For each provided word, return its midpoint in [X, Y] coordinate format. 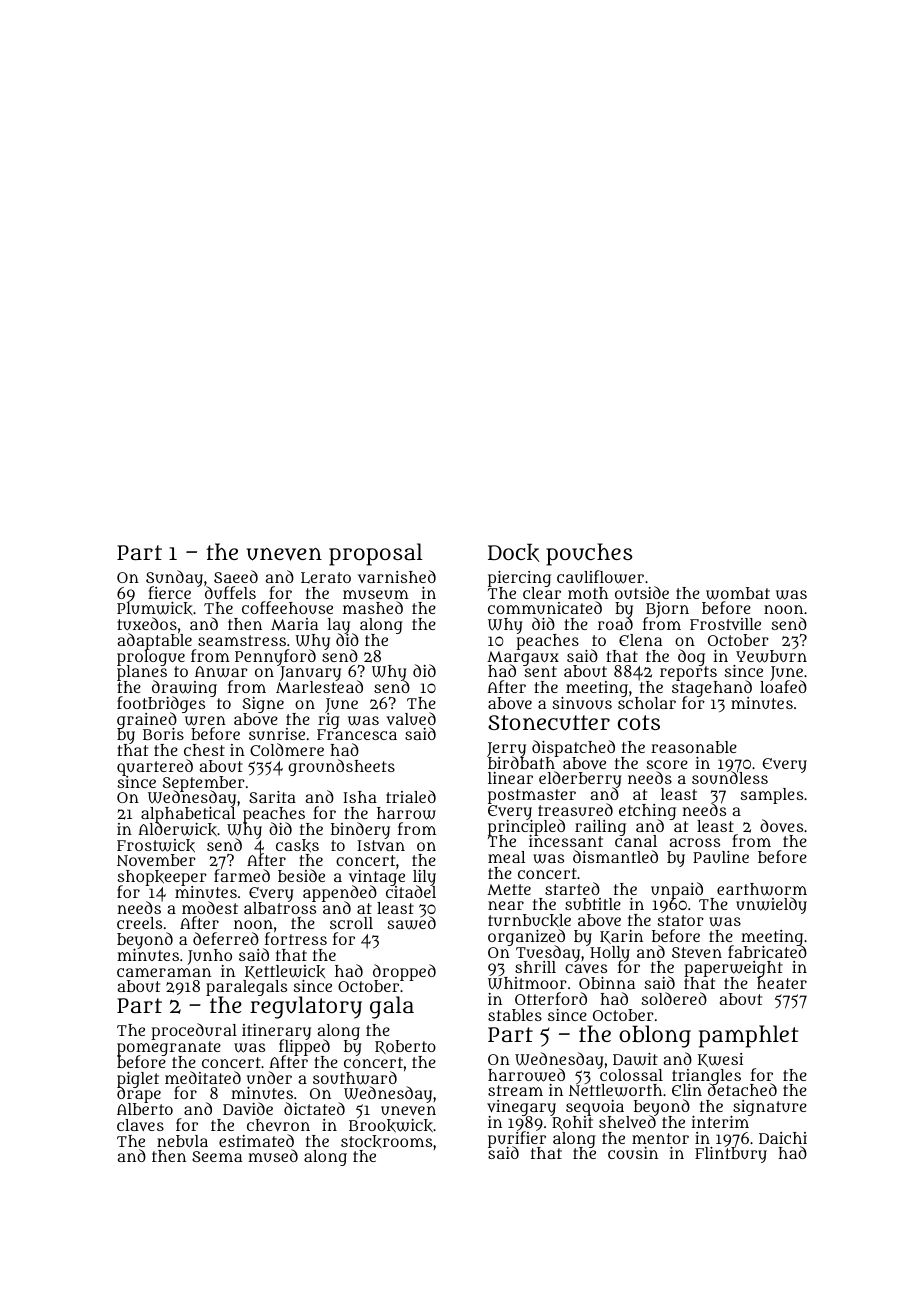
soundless [730, 778]
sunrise [277, 734]
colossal [631, 1075]
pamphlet [749, 1036]
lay [340, 626]
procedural [194, 1031]
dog [692, 658]
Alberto [145, 1109]
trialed [411, 796]
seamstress [242, 640]
